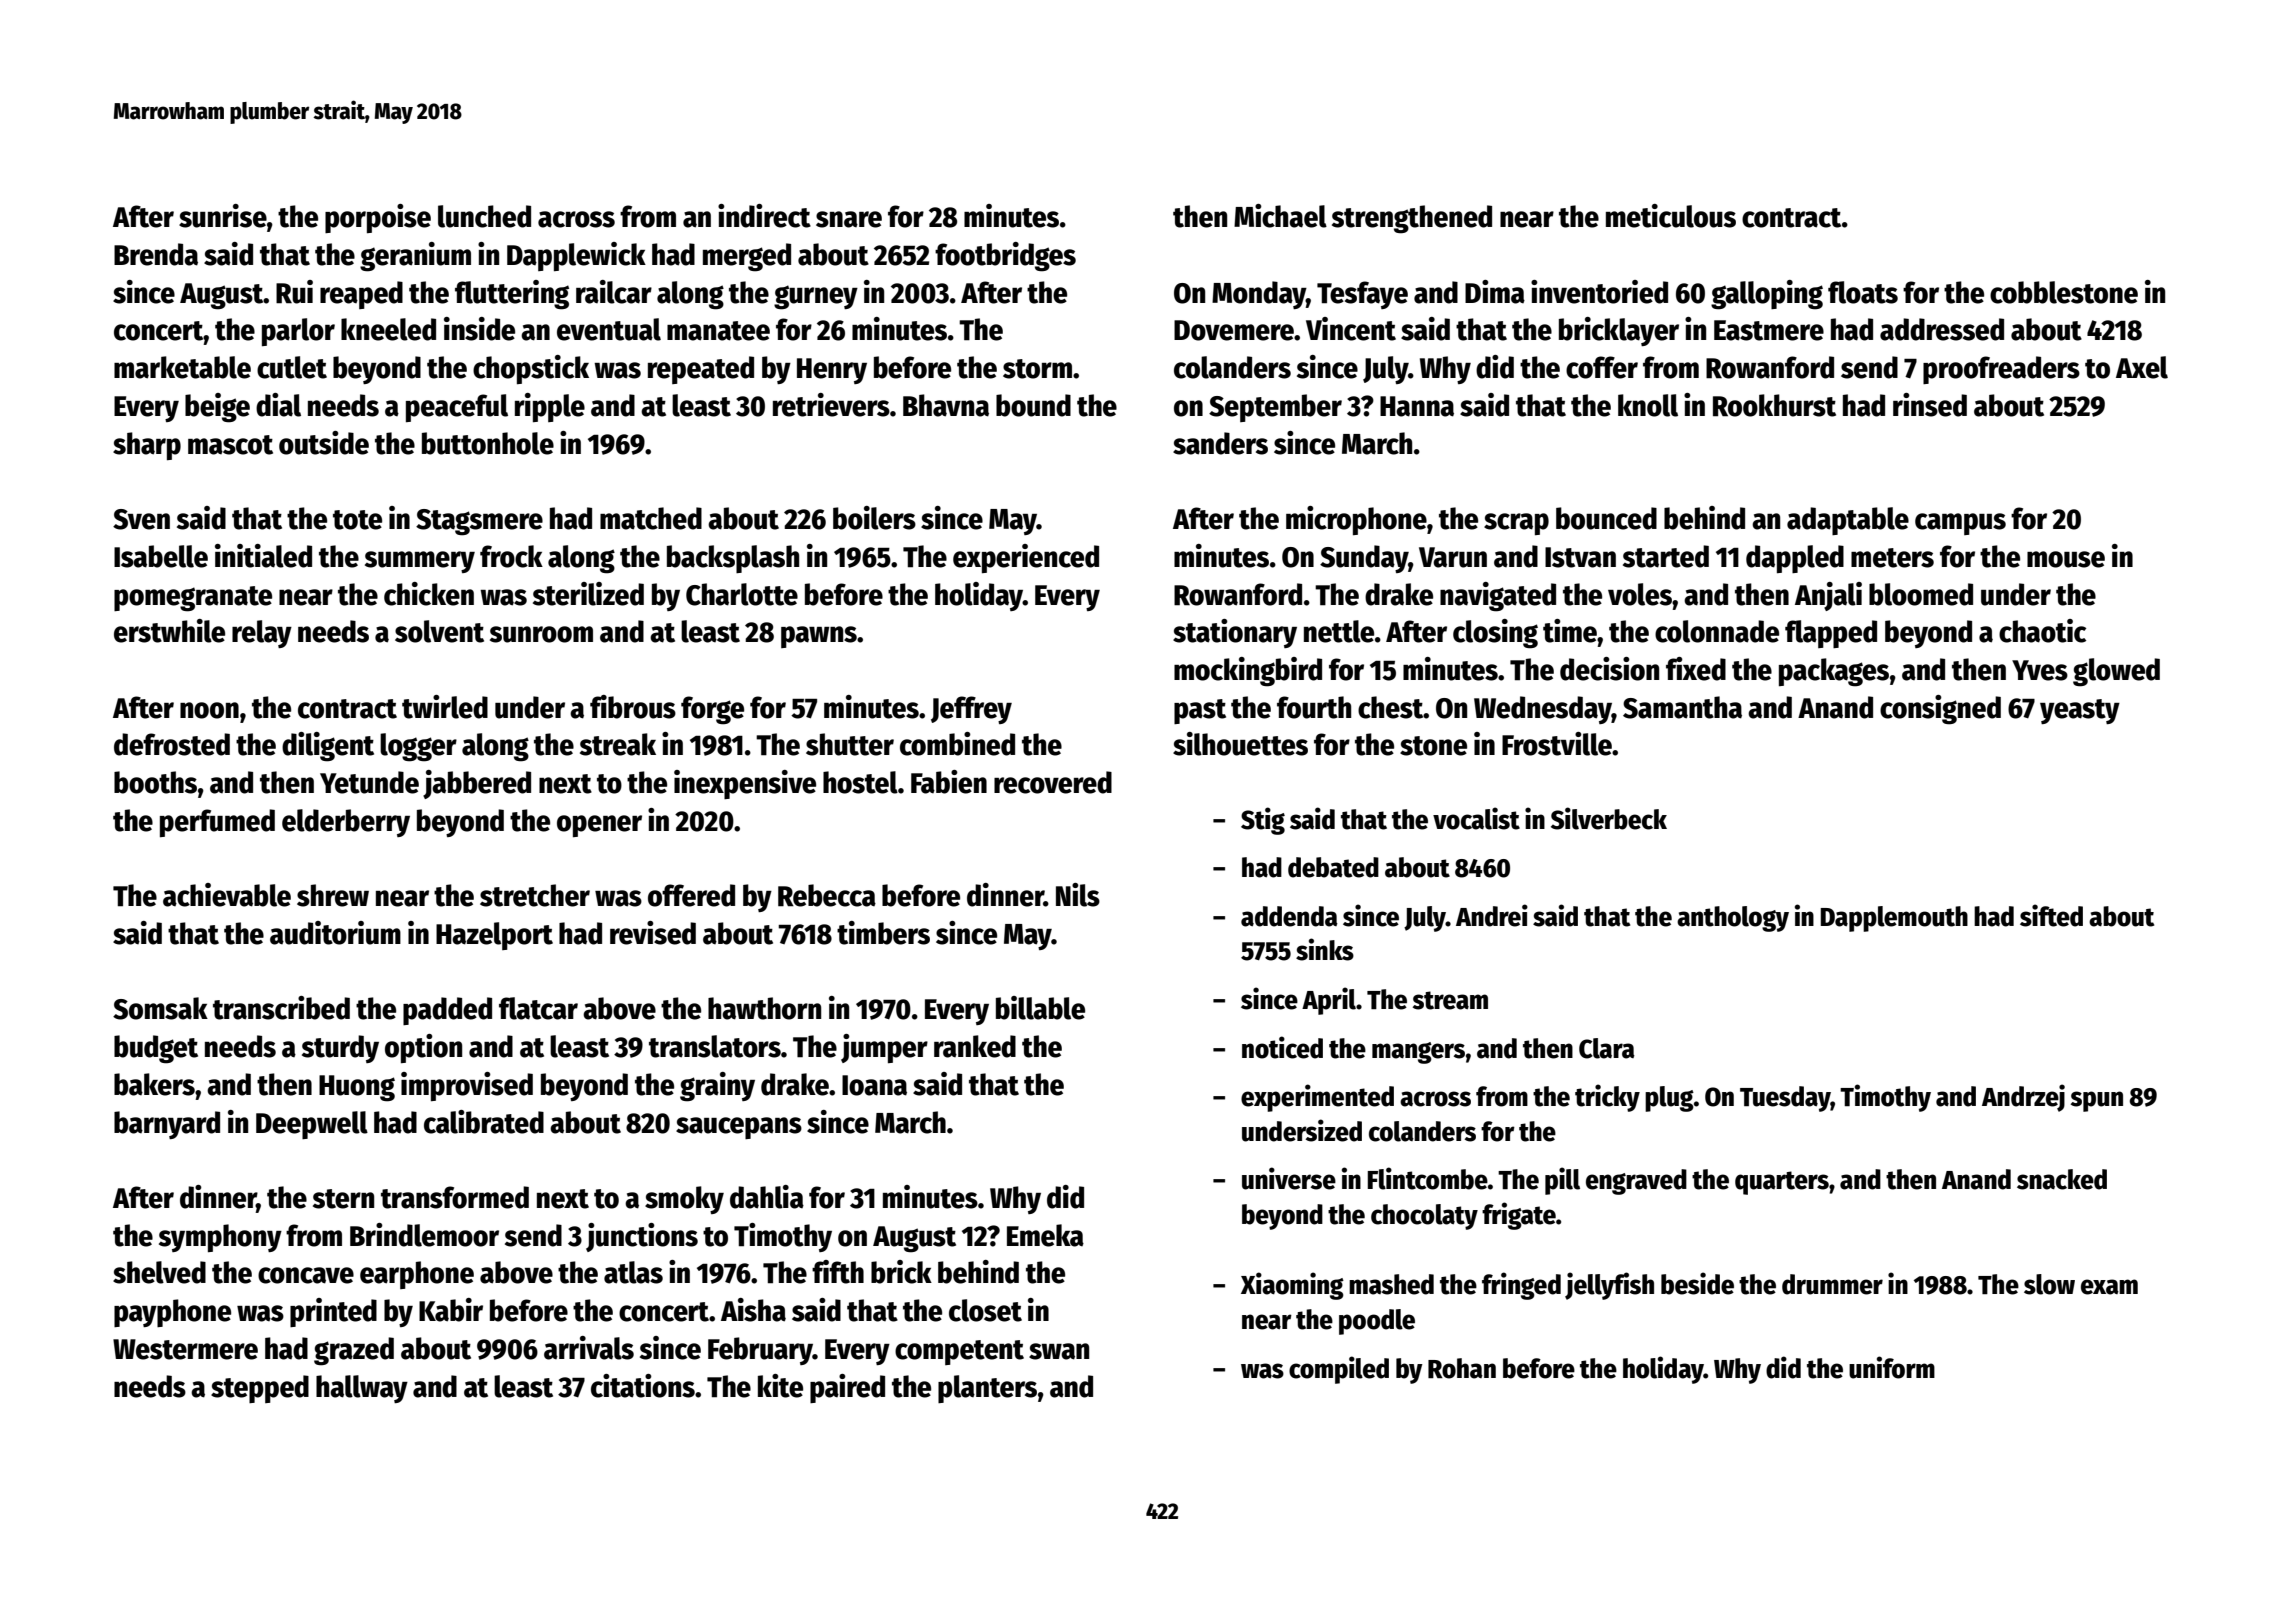 The width and height of the document is (2292, 1620). Describe the element at coordinates (182, 367) in the document. I see `marketable` at that location.
